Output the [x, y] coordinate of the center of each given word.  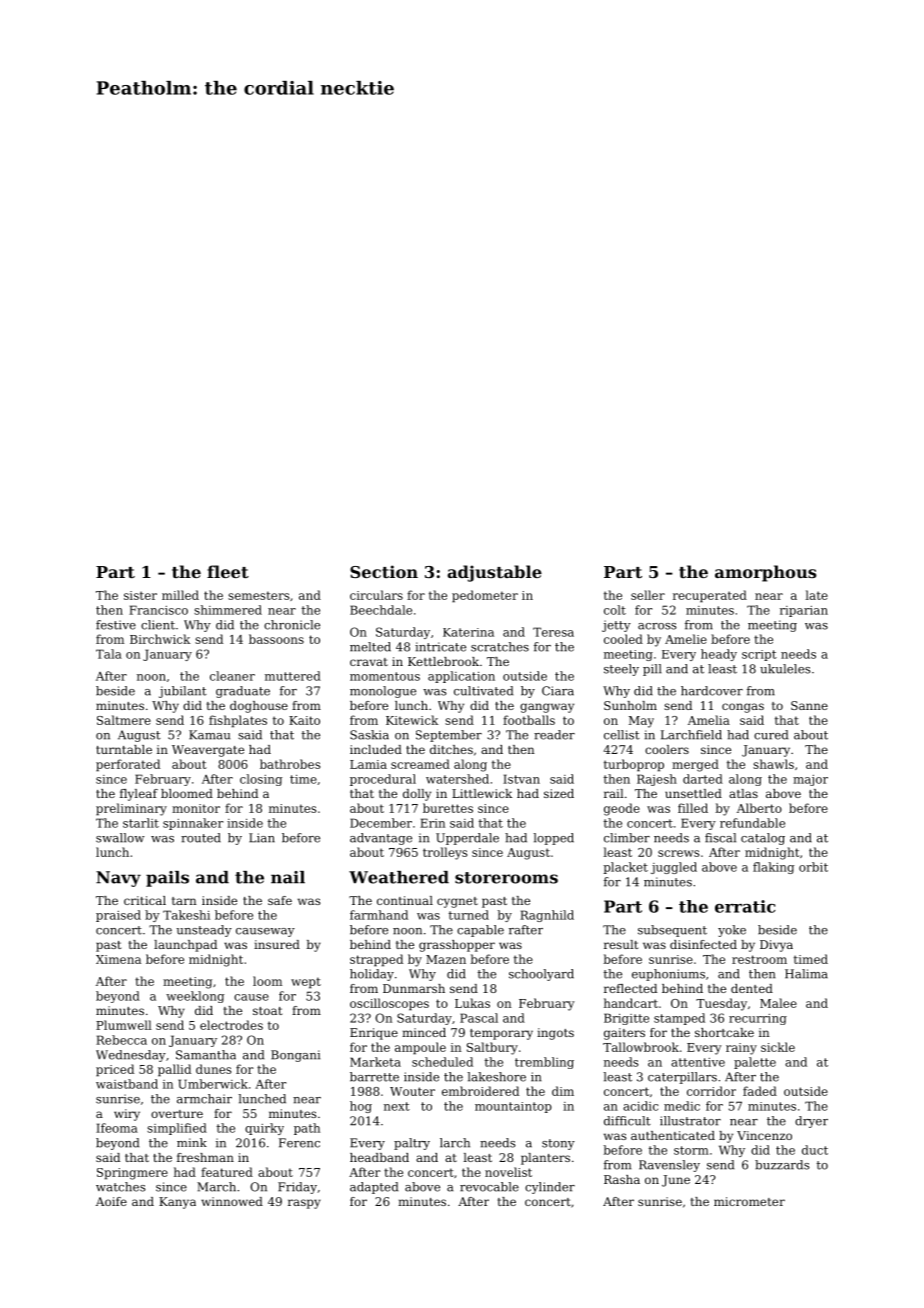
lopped [553, 839]
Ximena [118, 959]
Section [384, 571]
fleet [228, 571]
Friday [297, 1188]
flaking [773, 868]
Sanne [809, 705]
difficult [627, 1121]
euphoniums [668, 975]
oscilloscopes [389, 1004]
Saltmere [124, 720]
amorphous [766, 573]
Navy [118, 879]
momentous [385, 676]
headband [379, 1157]
